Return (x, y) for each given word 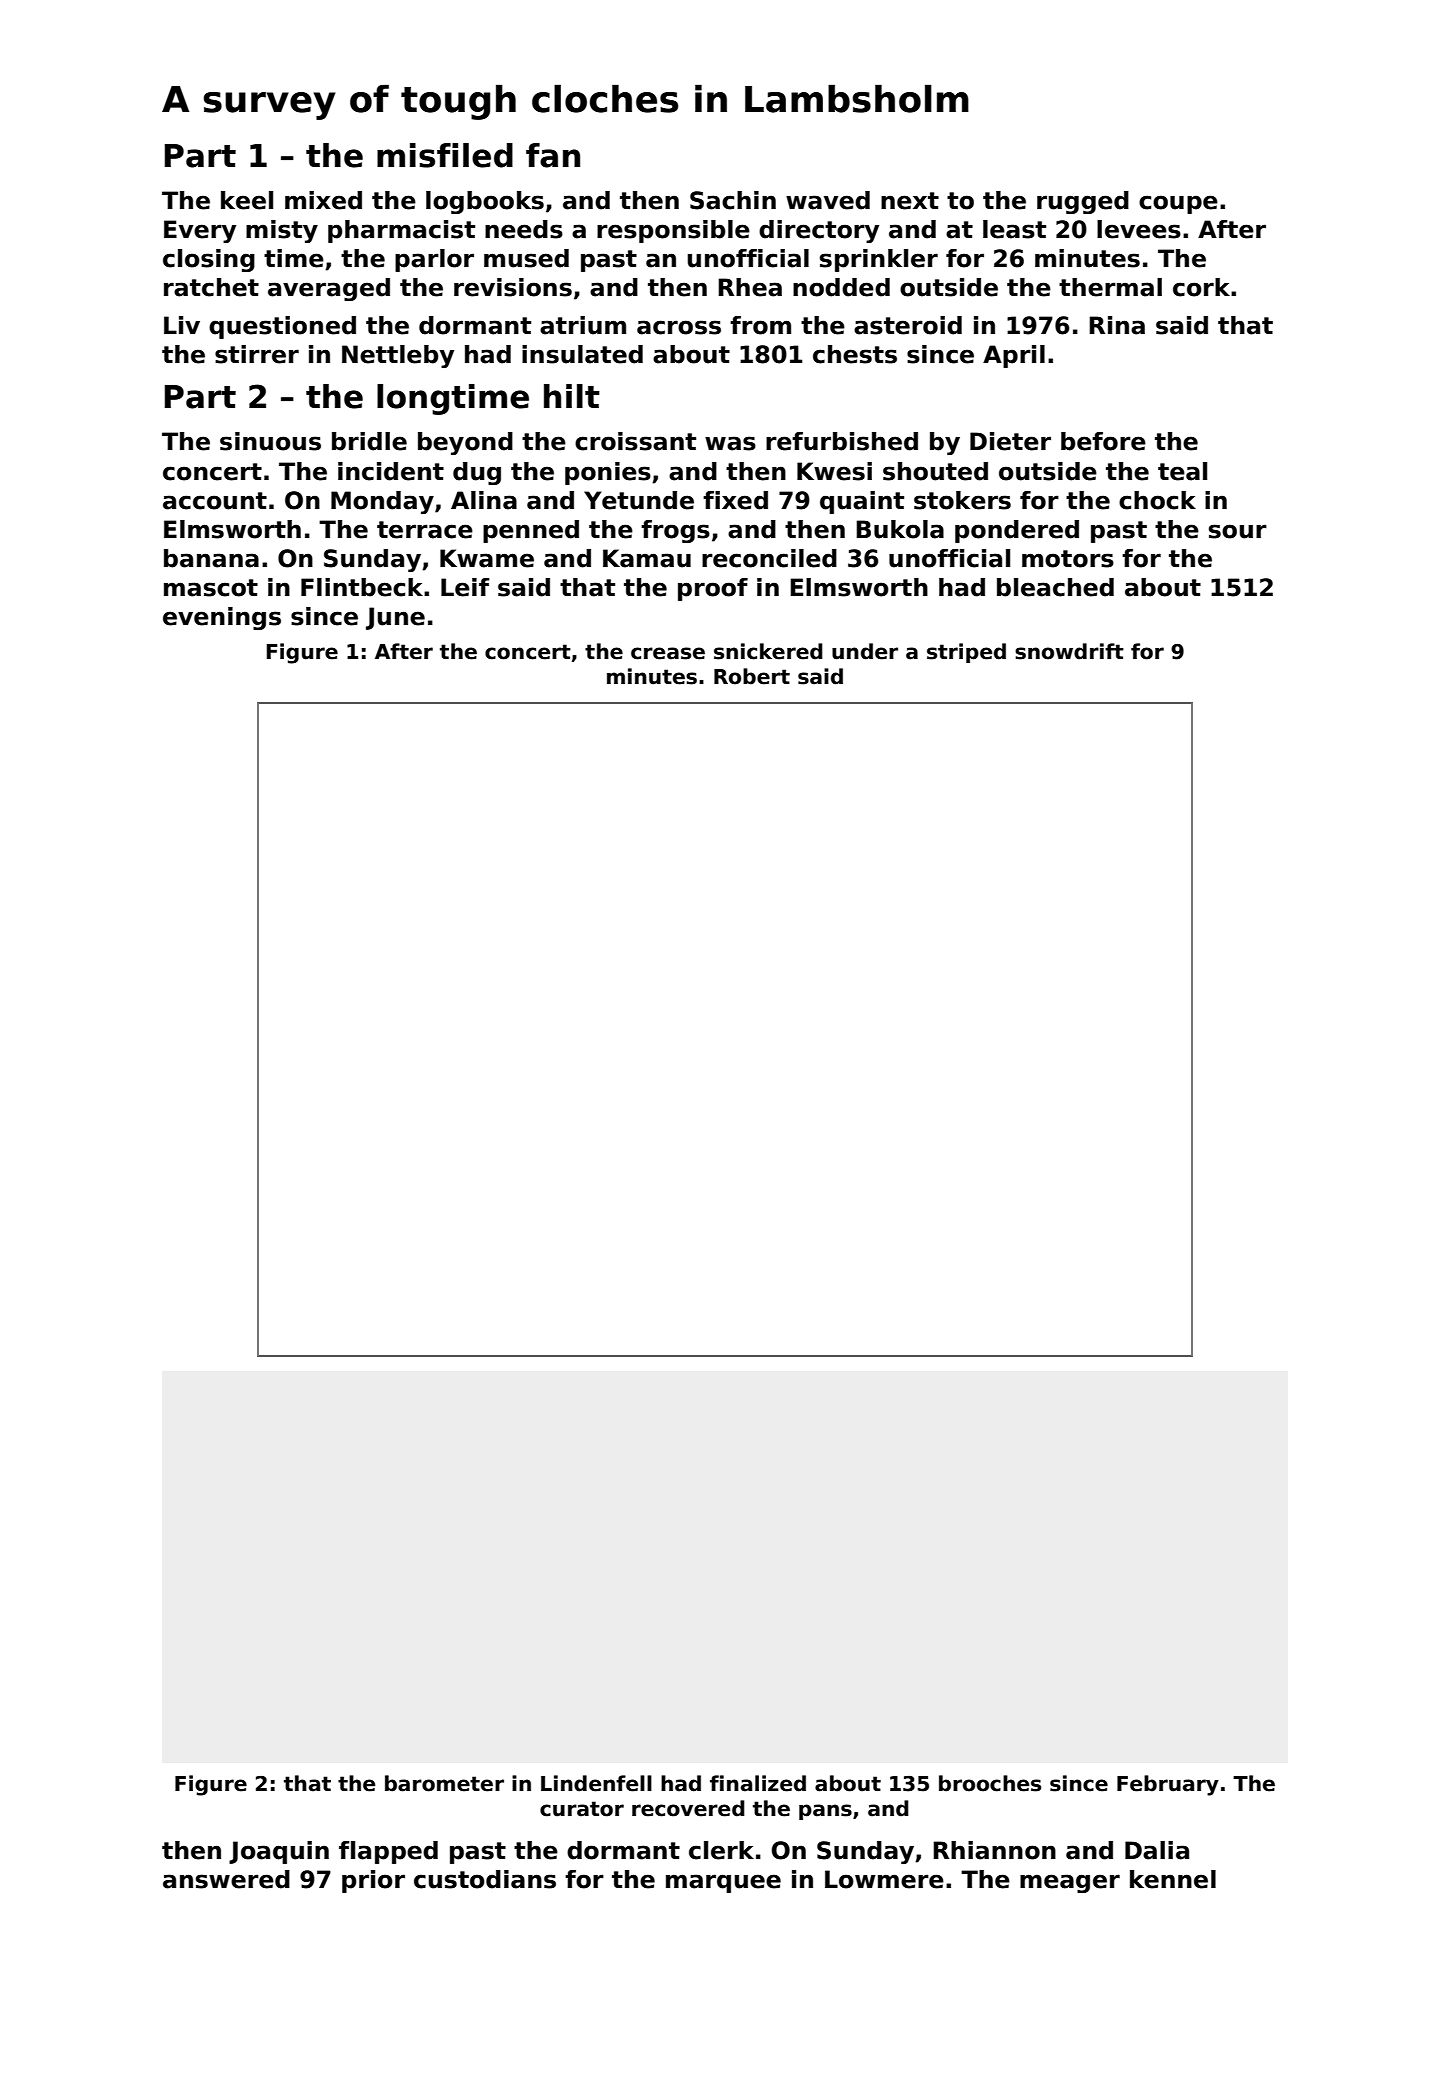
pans (825, 1812)
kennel (1173, 1879)
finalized (758, 1783)
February (1168, 1785)
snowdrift (1069, 651)
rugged (1083, 202)
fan (553, 155)
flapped (388, 1852)
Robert (752, 676)
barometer (444, 1783)
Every (200, 231)
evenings (222, 618)
